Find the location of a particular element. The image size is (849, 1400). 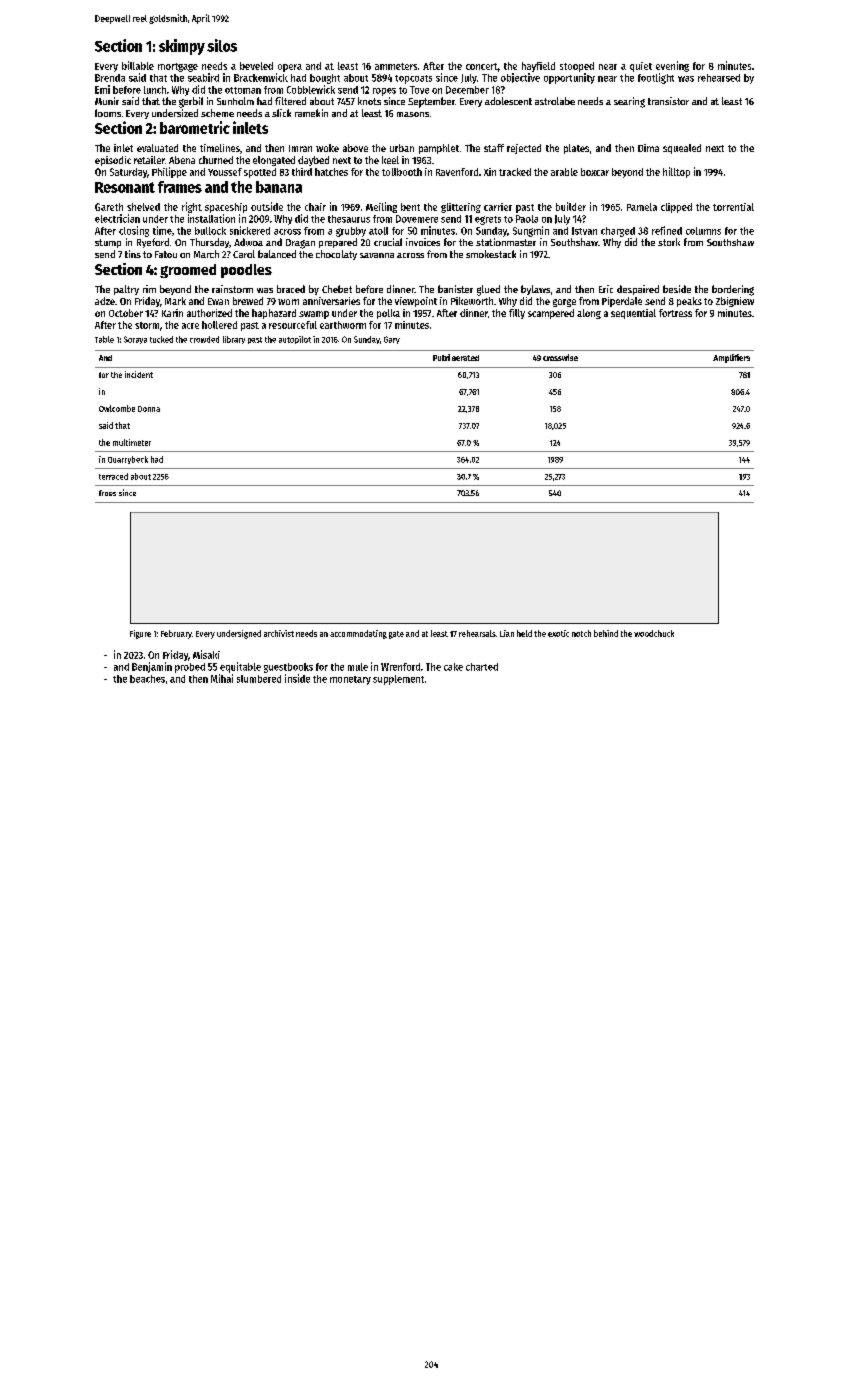

Brenda is located at coordinates (110, 78).
